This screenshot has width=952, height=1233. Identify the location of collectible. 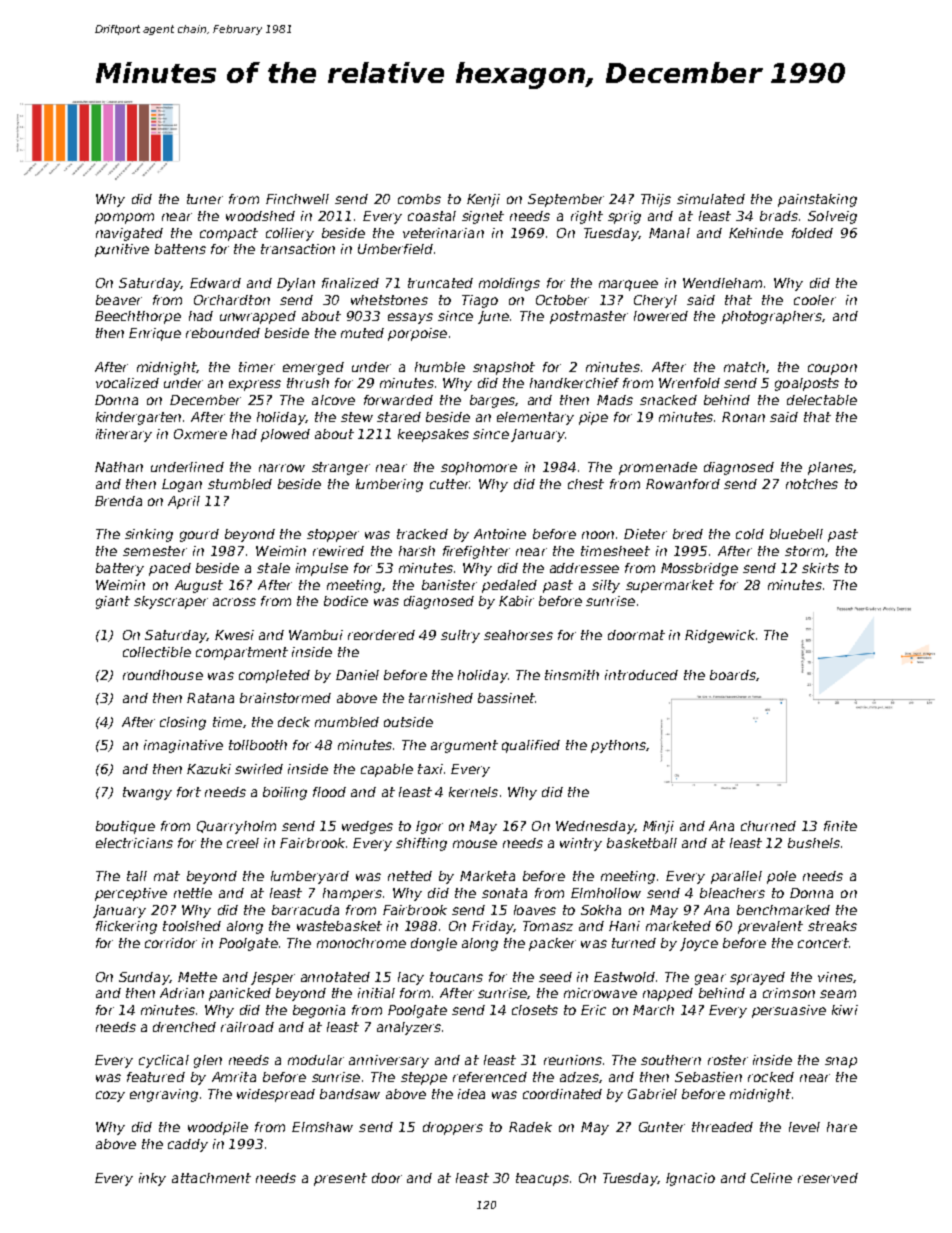
(157, 652).
